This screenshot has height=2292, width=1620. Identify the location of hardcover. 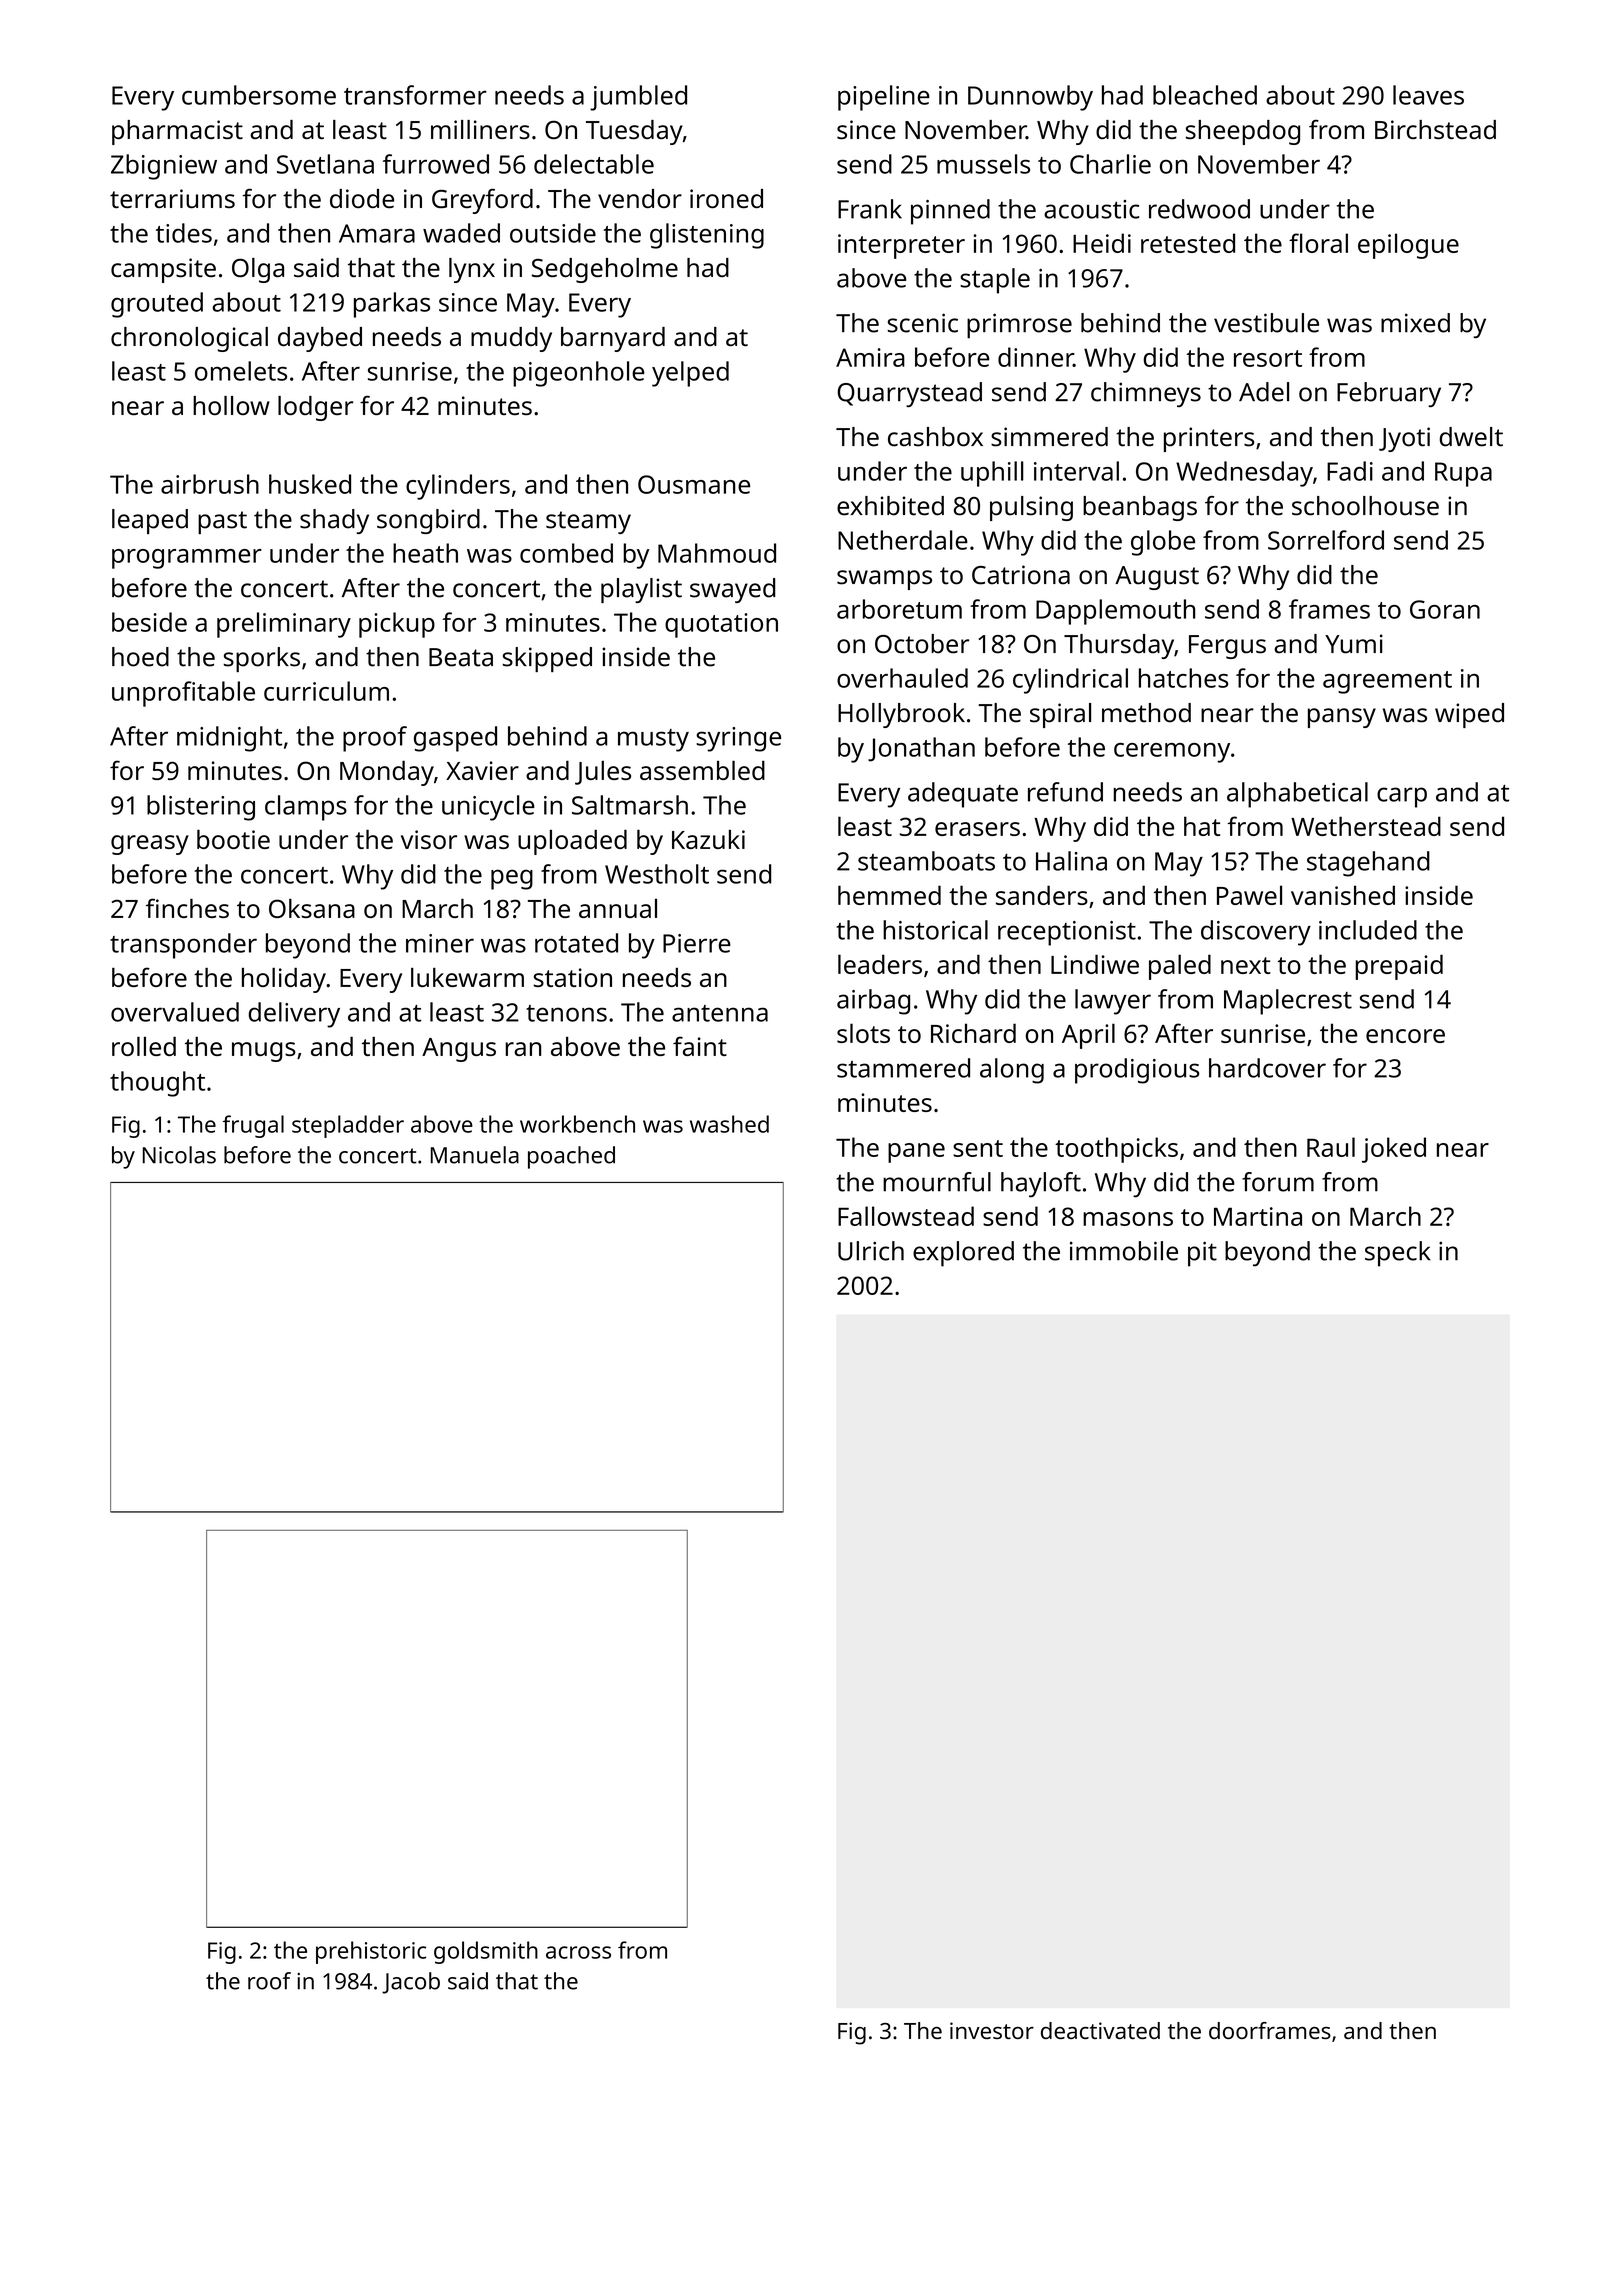
(1267, 1068).
